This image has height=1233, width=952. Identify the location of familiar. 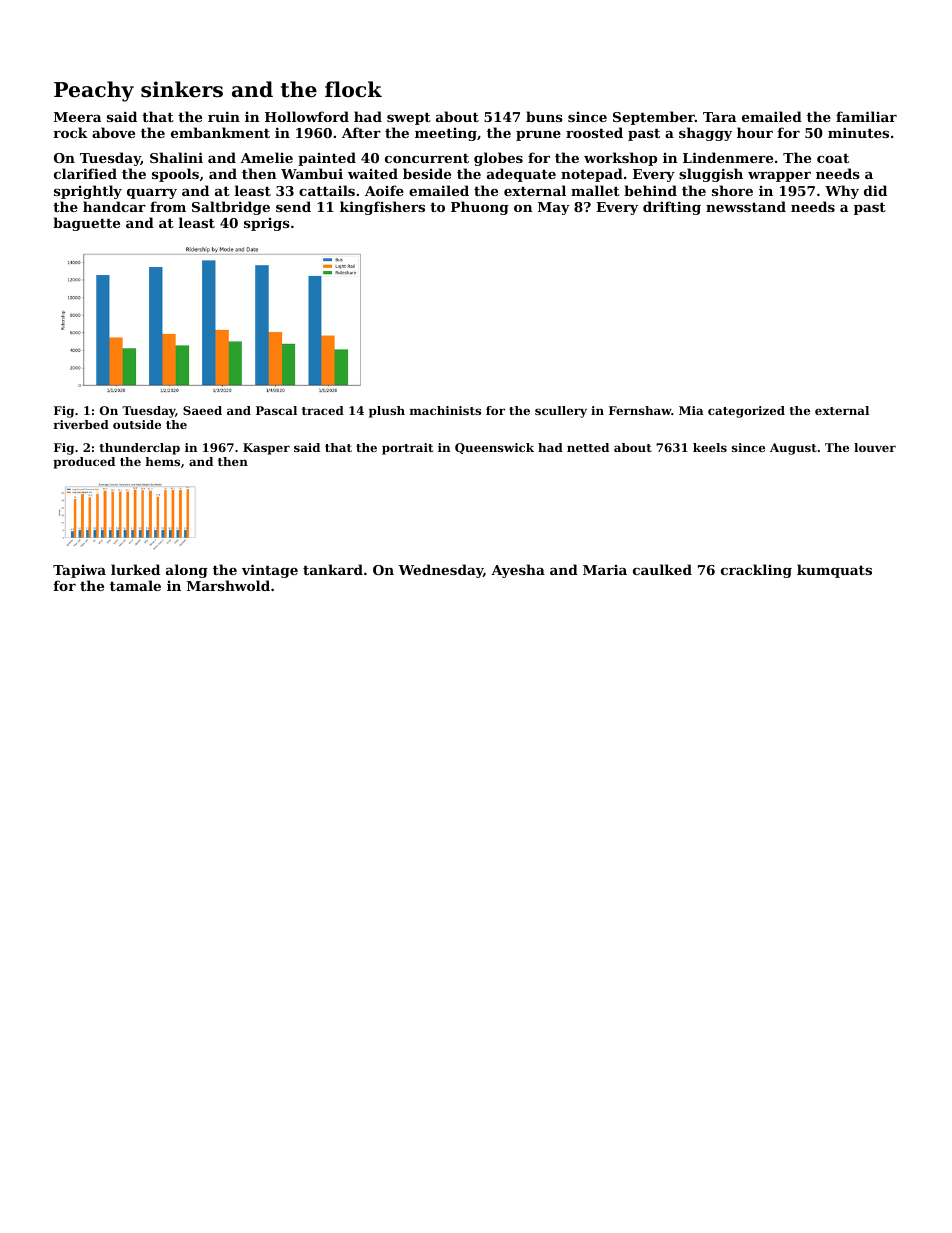
(866, 116).
